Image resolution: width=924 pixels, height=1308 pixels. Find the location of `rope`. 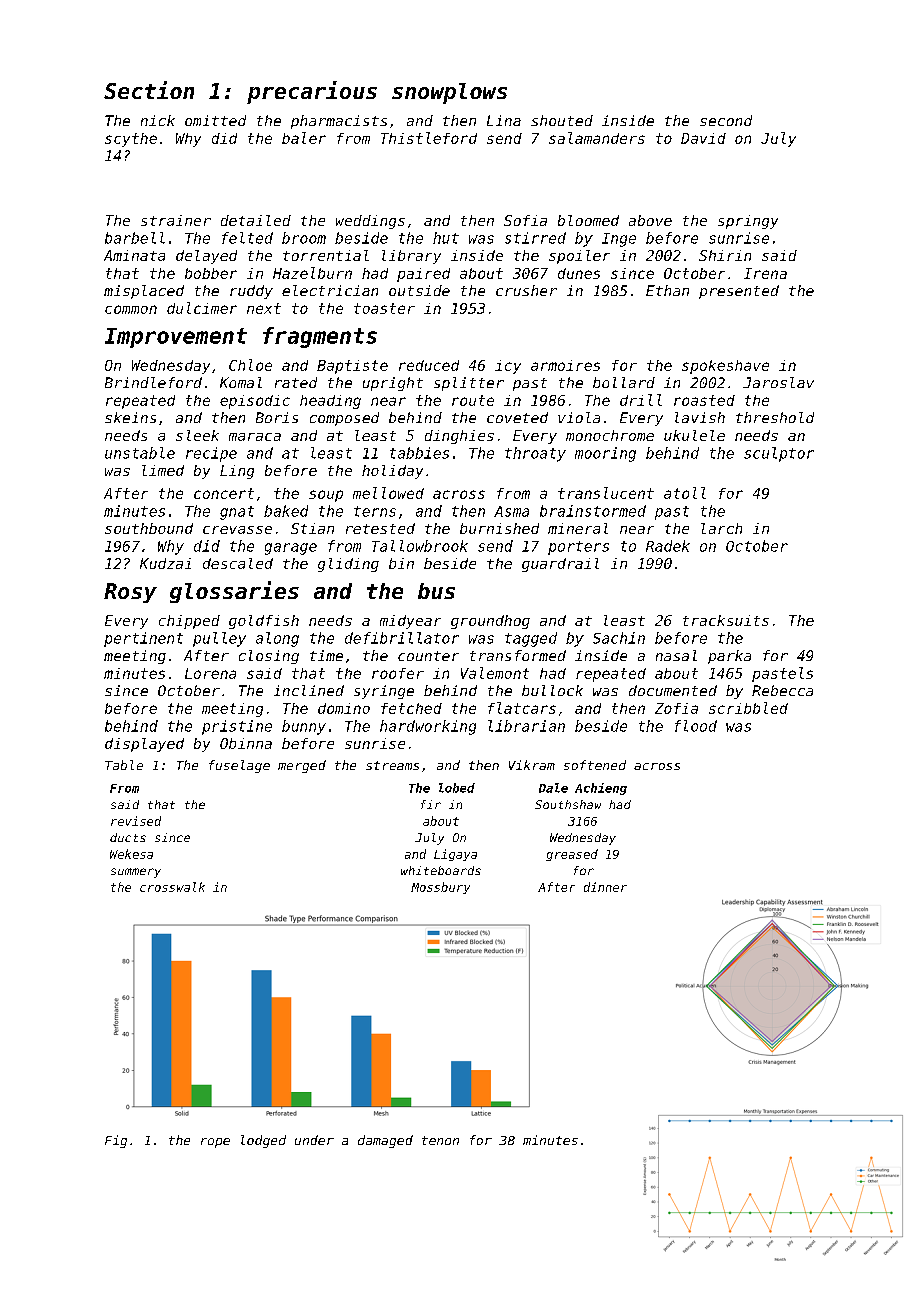

rope is located at coordinates (215, 1143).
